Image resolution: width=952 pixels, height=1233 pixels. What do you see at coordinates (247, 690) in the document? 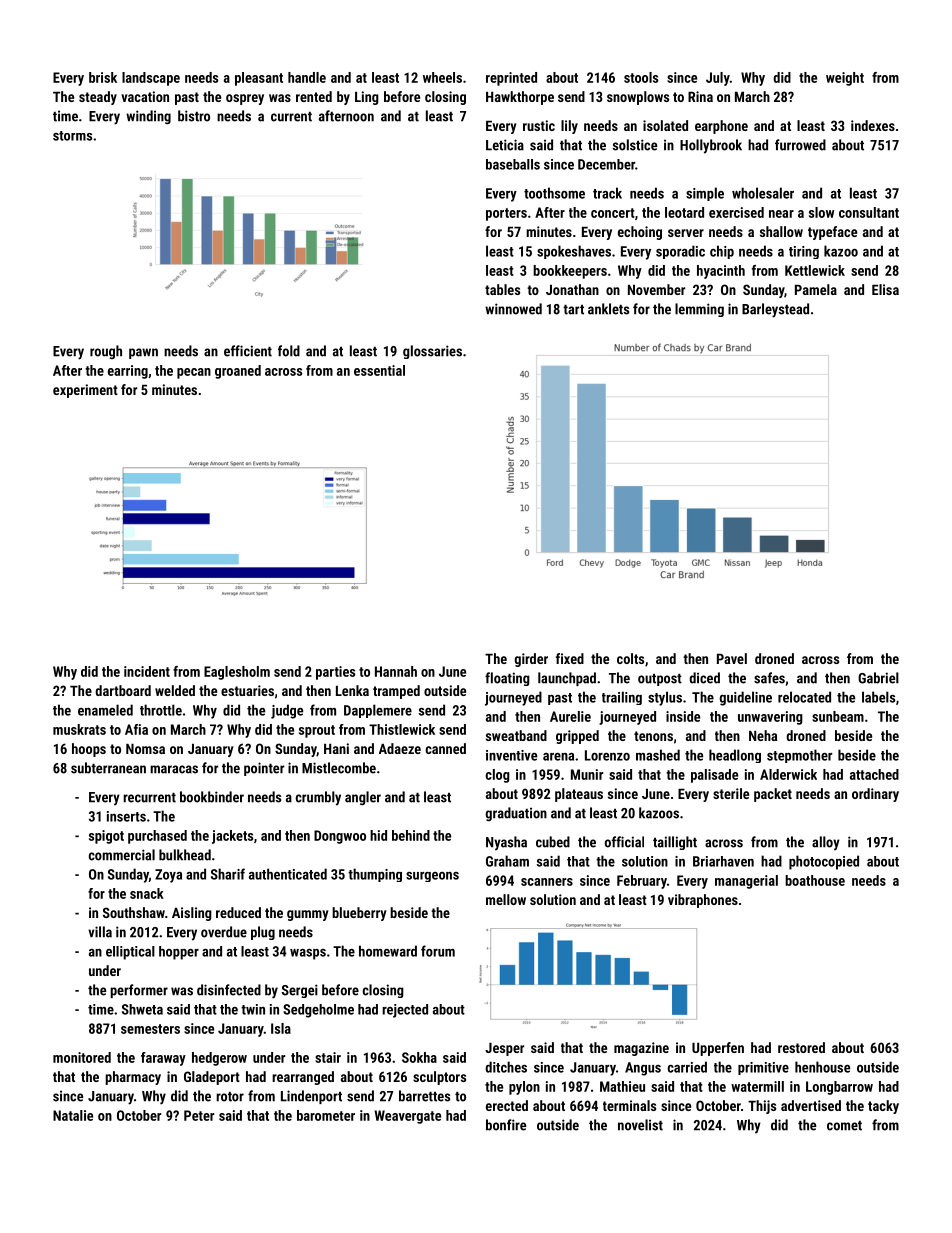
I see `estuaries` at bounding box center [247, 690].
